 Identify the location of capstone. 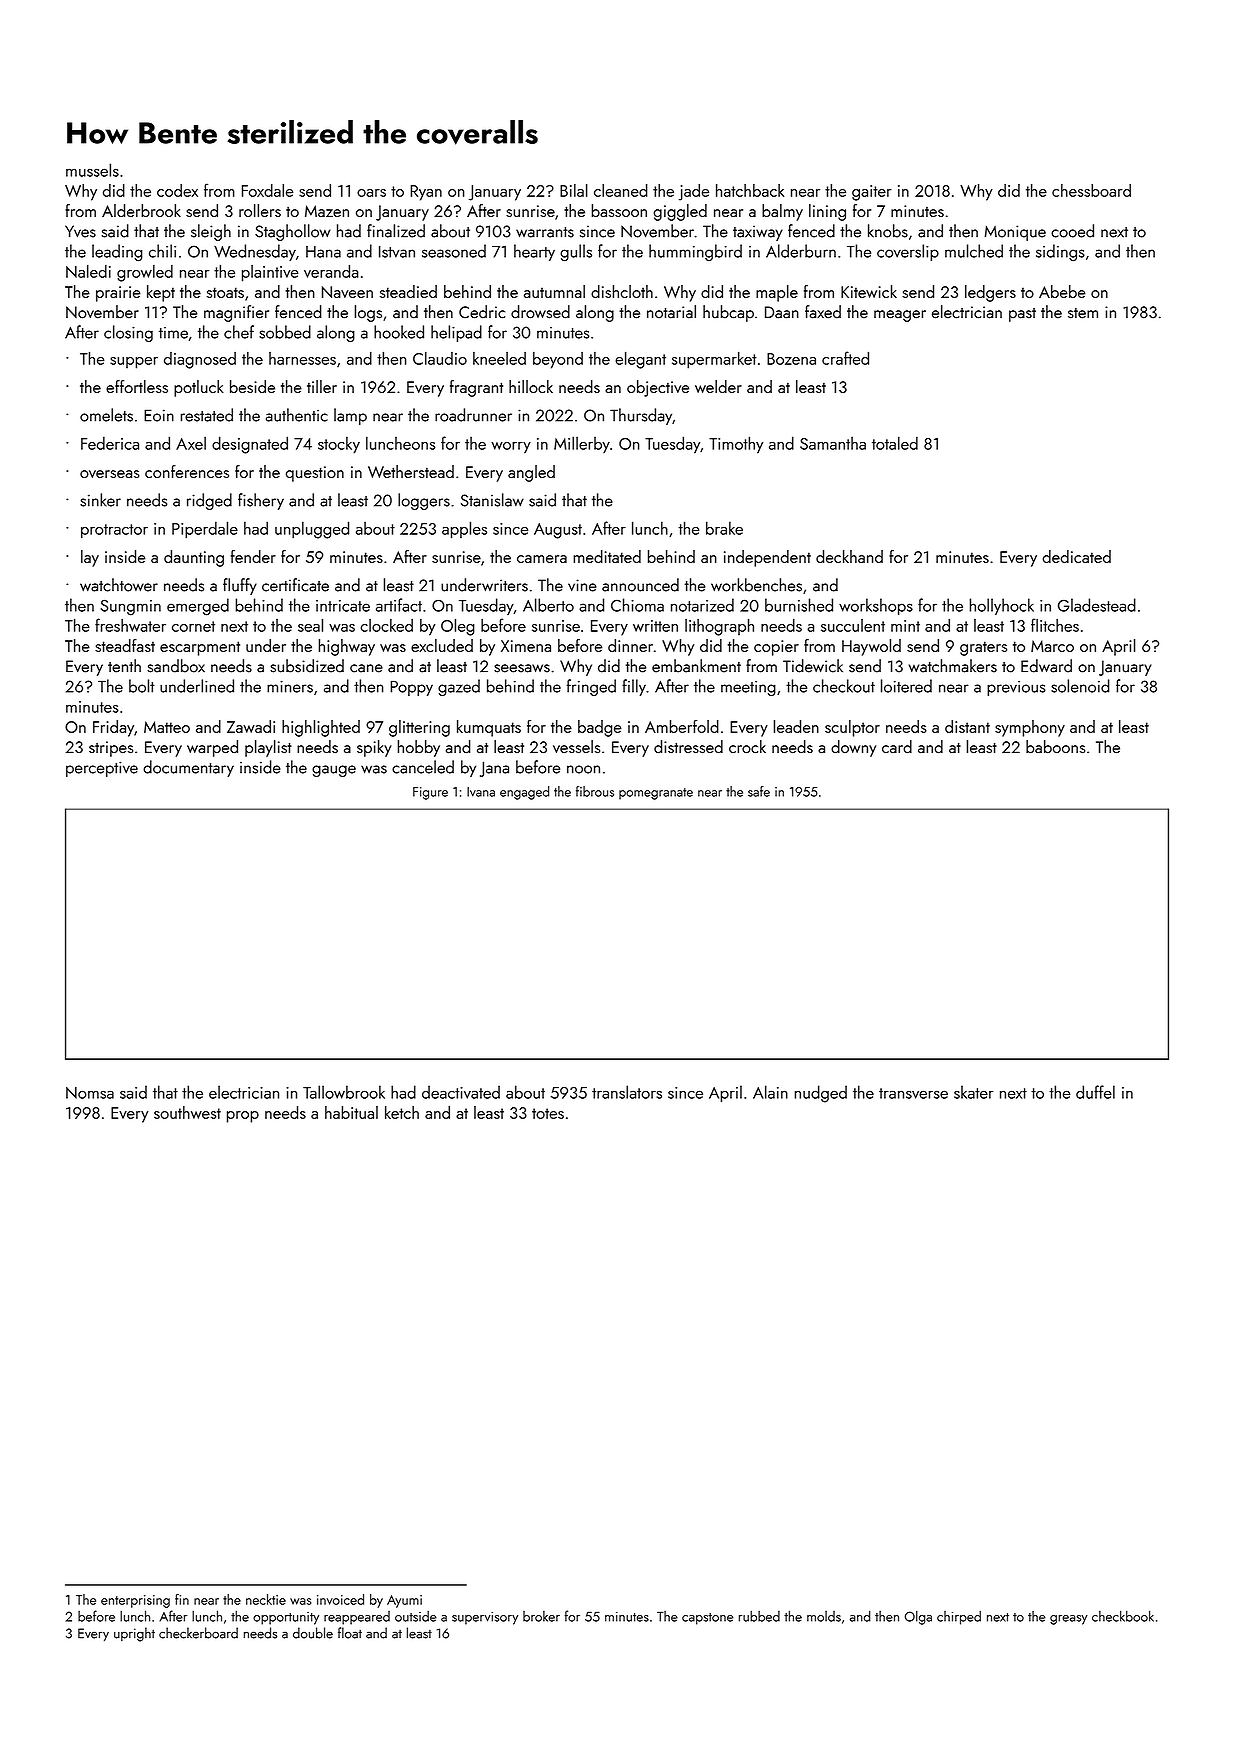
(707, 1619).
